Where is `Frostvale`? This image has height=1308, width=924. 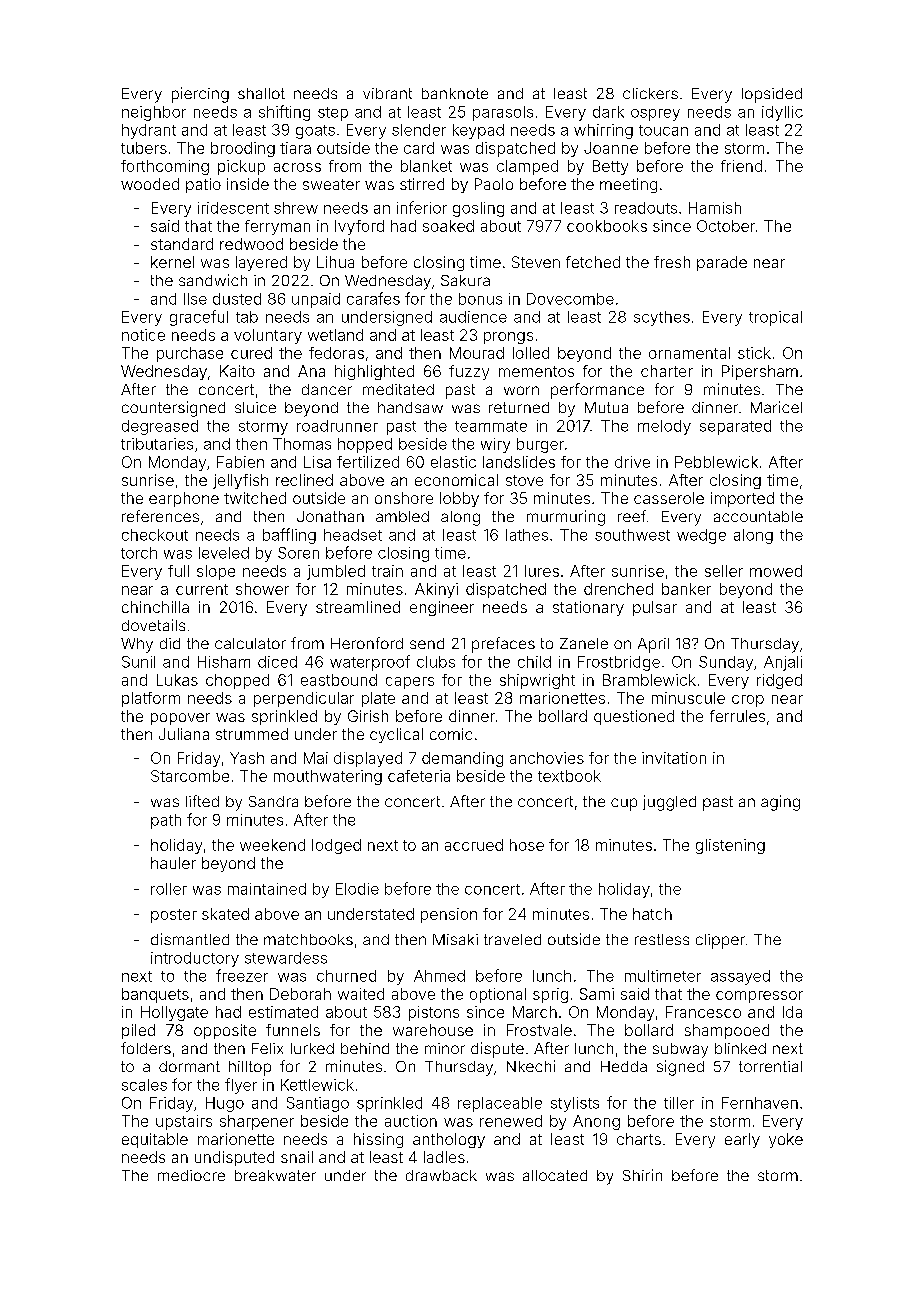
Frostvale is located at coordinates (539, 1030).
